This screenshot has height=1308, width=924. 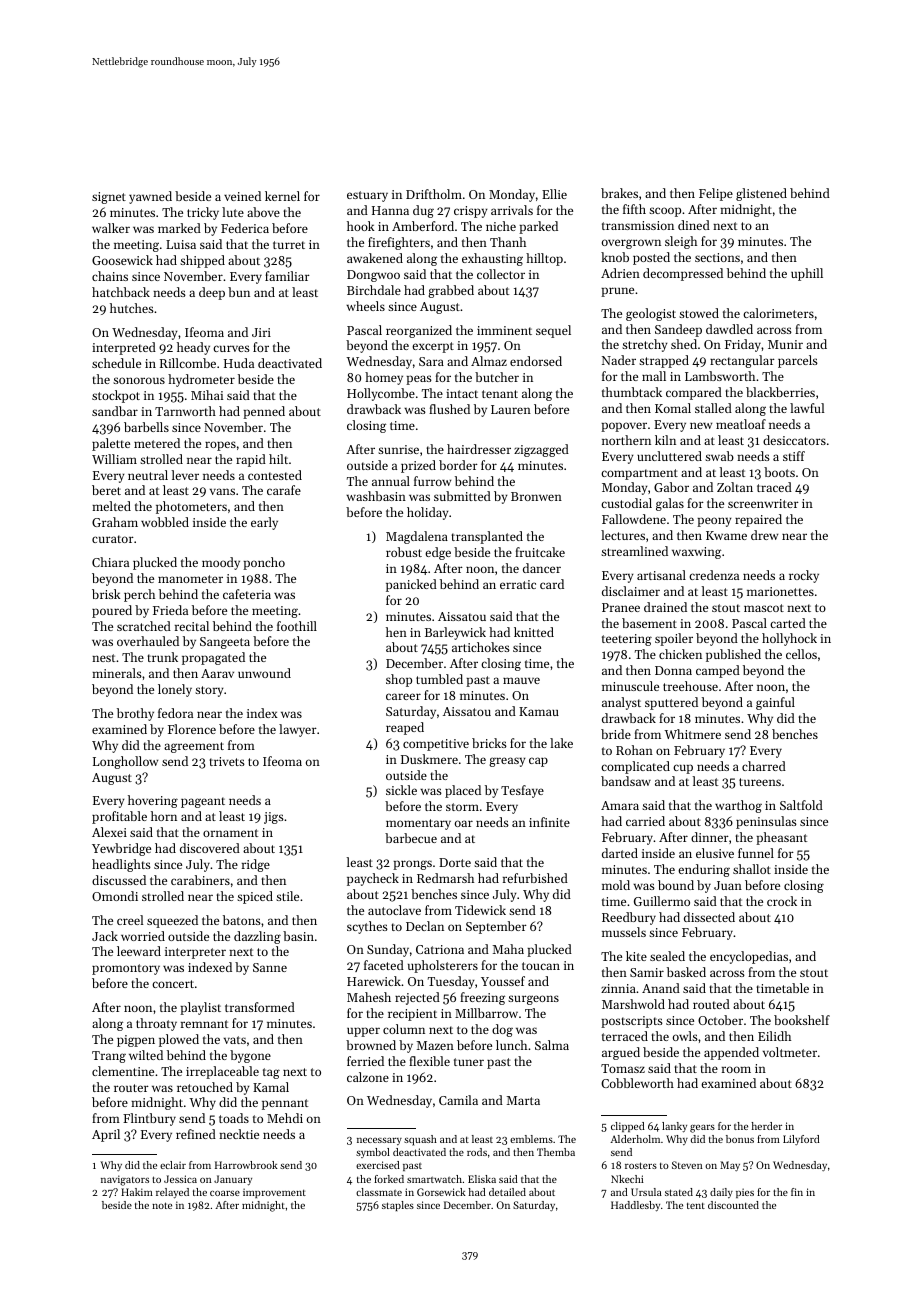 I want to click on room, so click(x=736, y=1069).
